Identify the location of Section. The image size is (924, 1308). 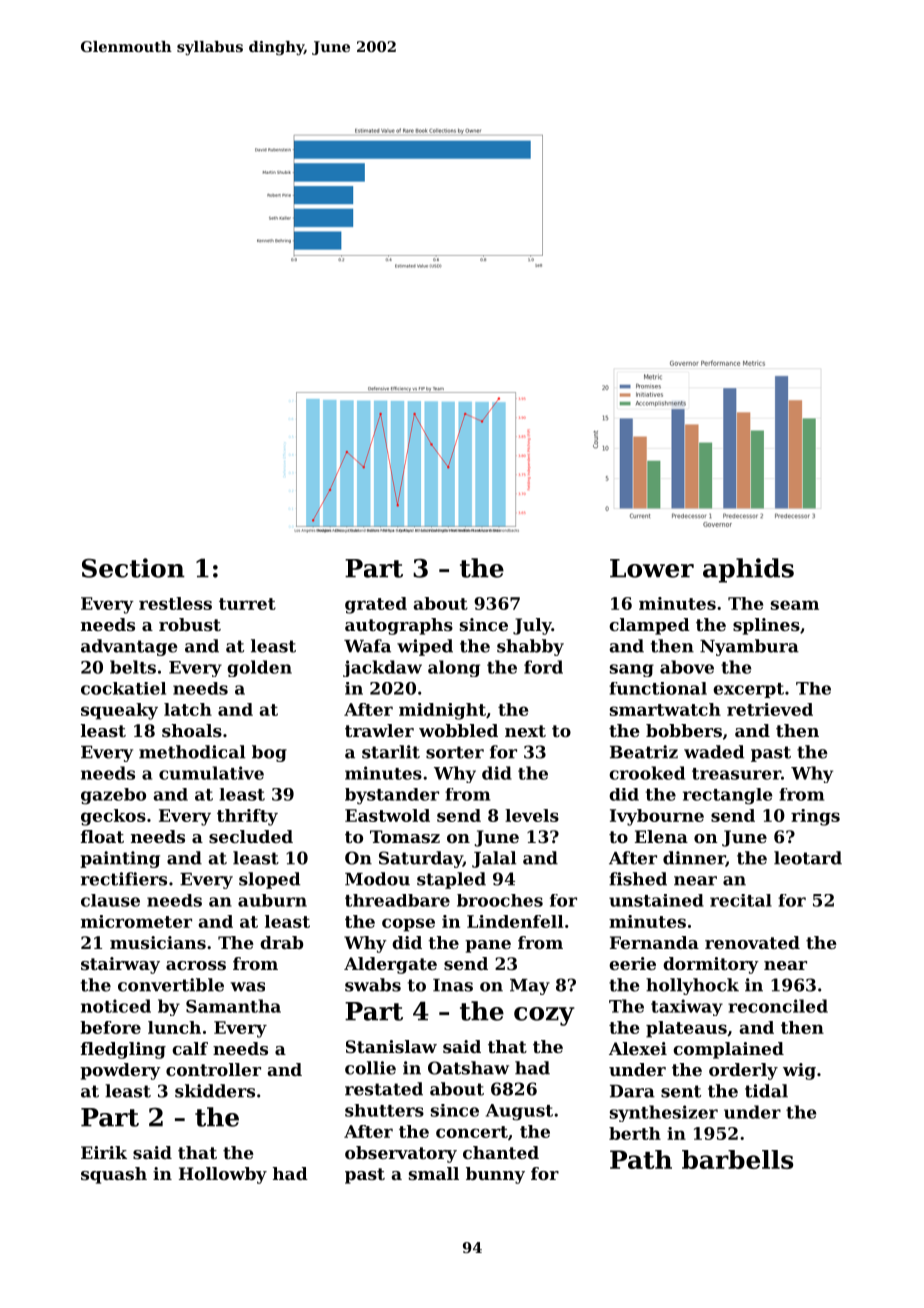
(133, 568).
